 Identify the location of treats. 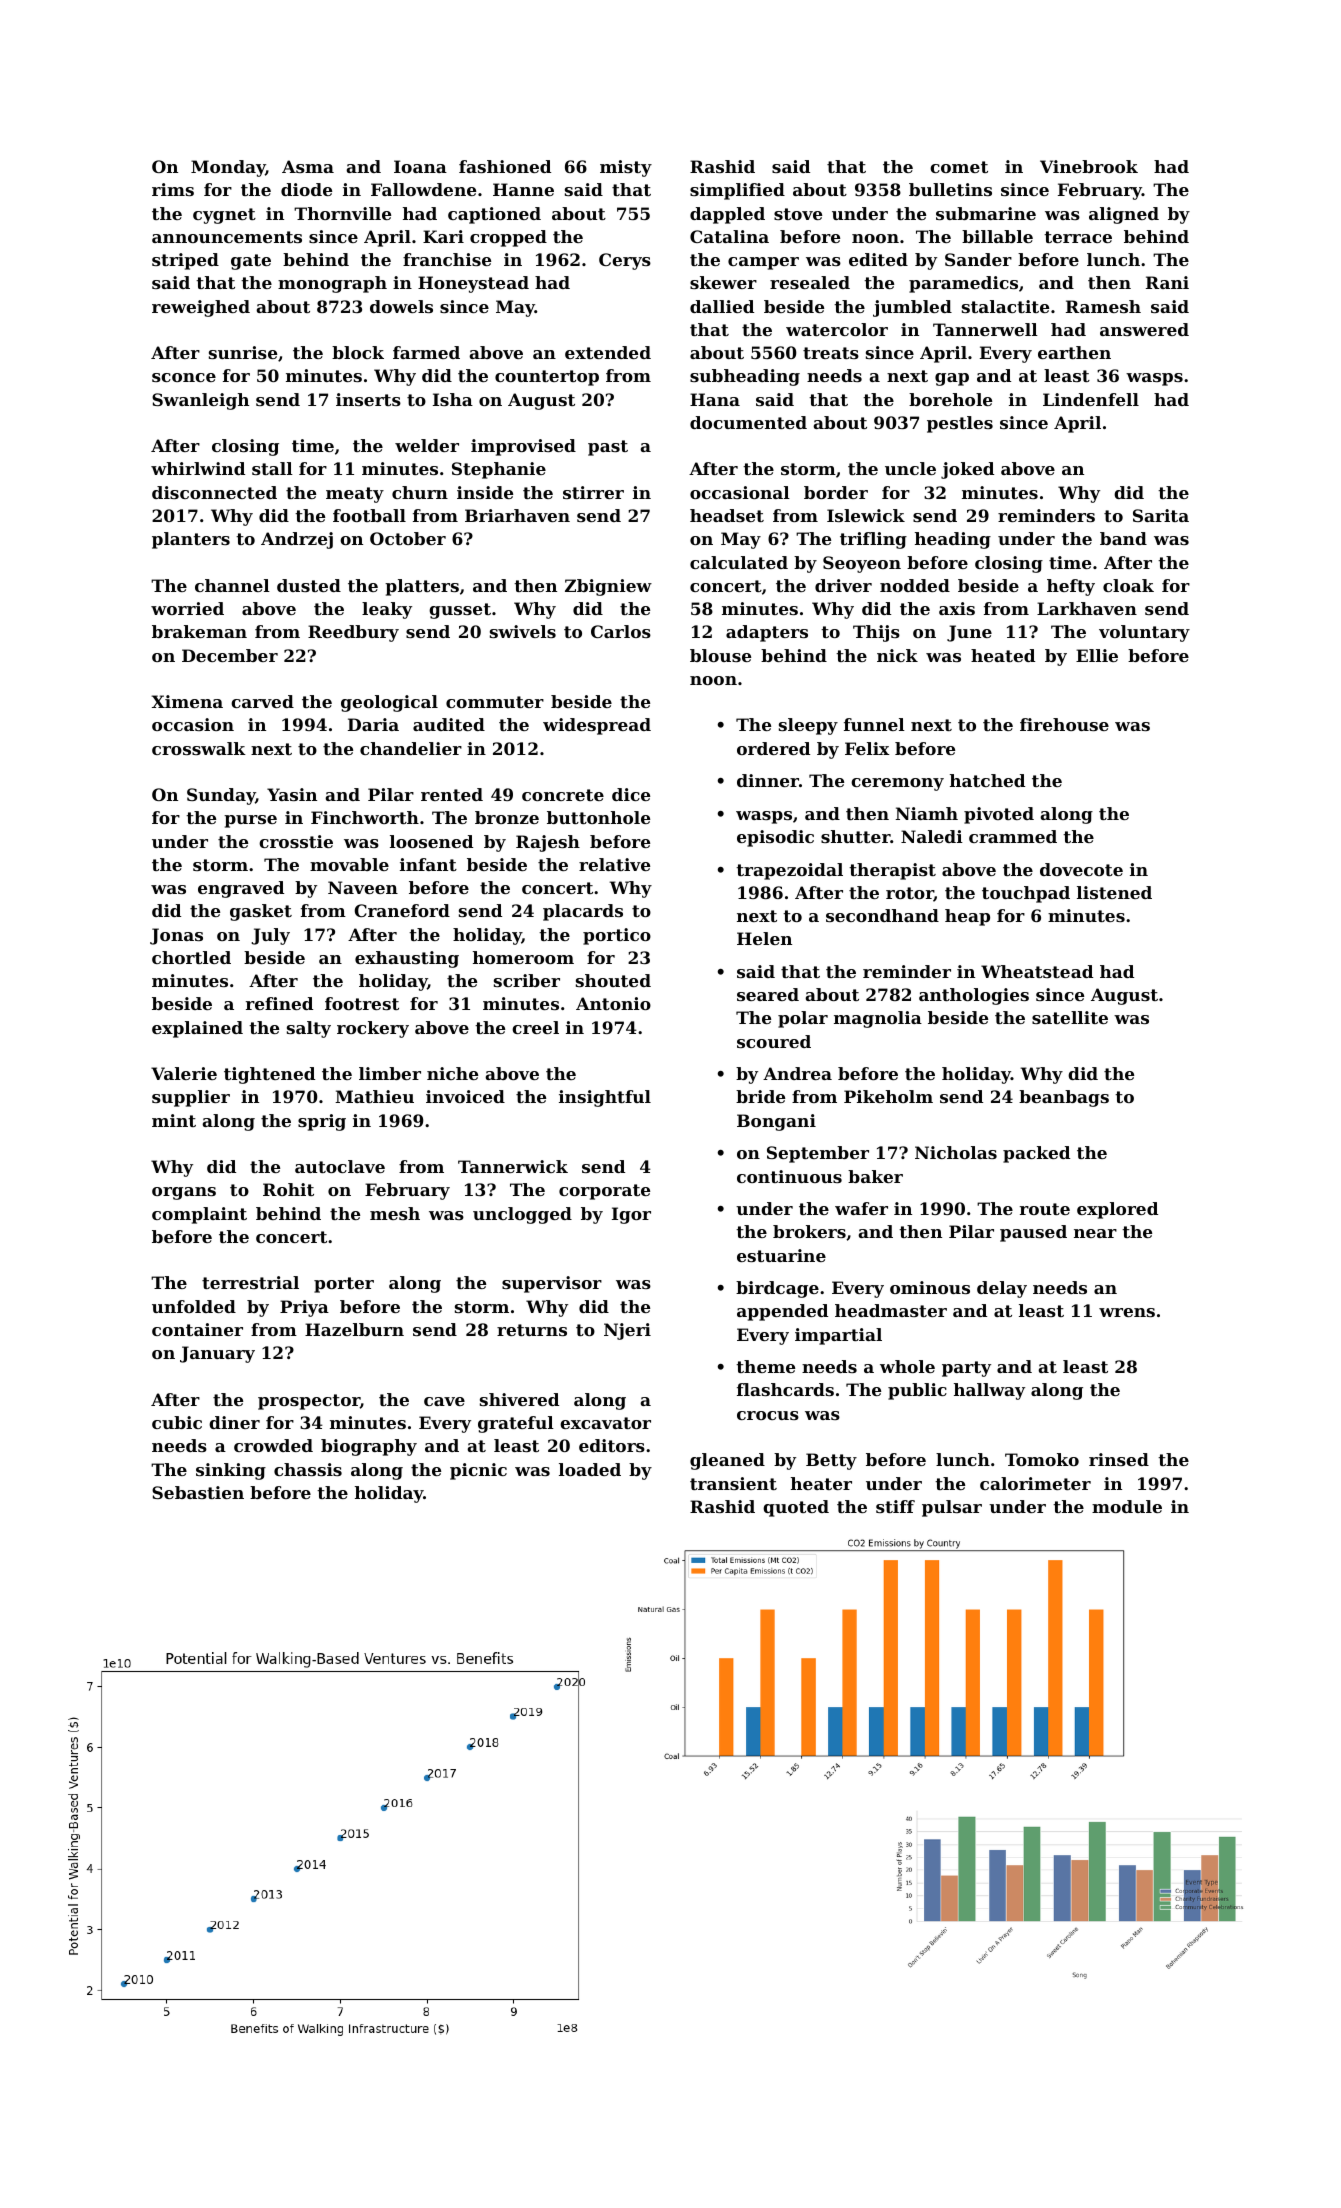
(831, 353).
